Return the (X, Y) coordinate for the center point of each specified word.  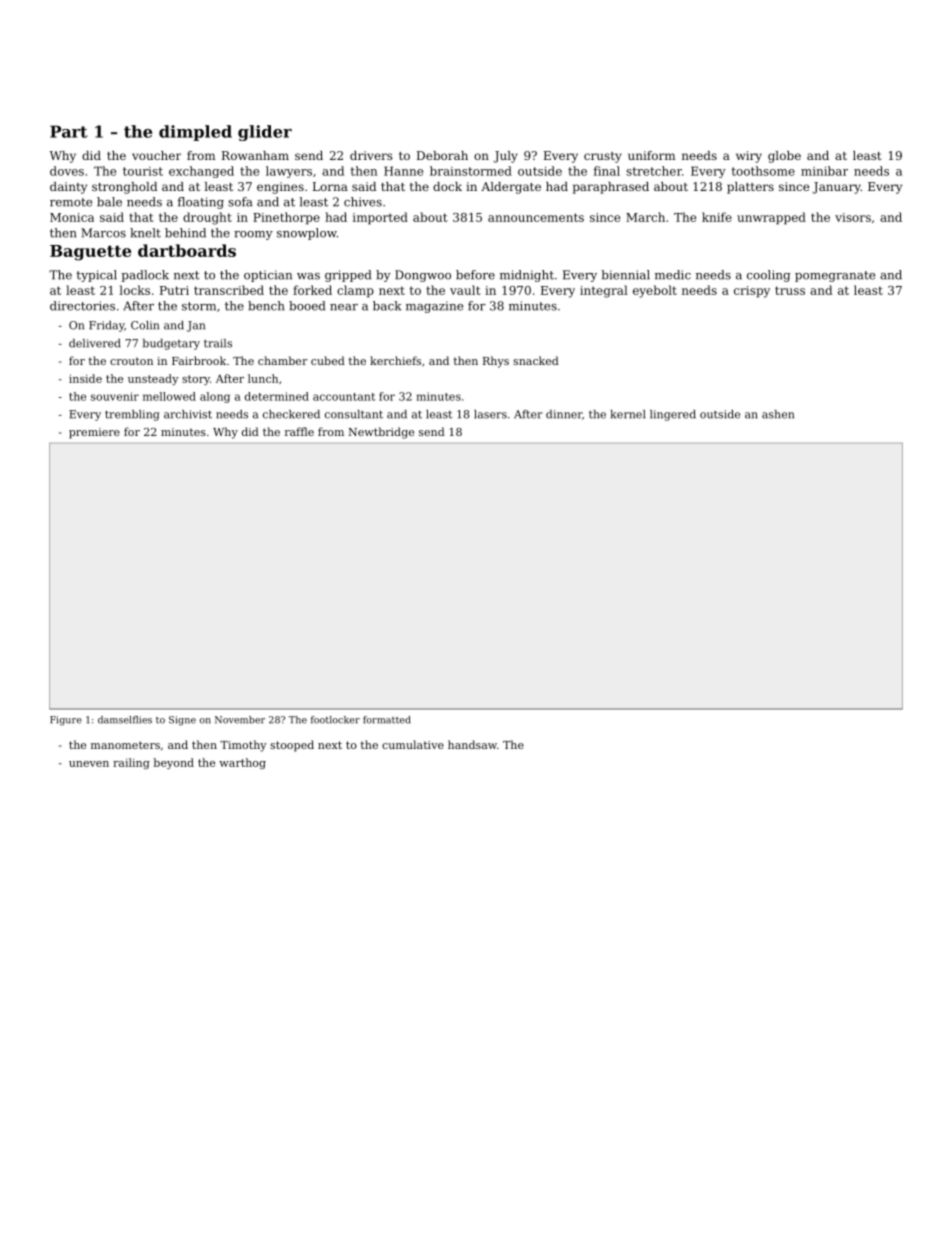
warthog (242, 763)
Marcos (103, 233)
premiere (94, 433)
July (505, 157)
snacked (536, 360)
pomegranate (835, 276)
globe (784, 157)
